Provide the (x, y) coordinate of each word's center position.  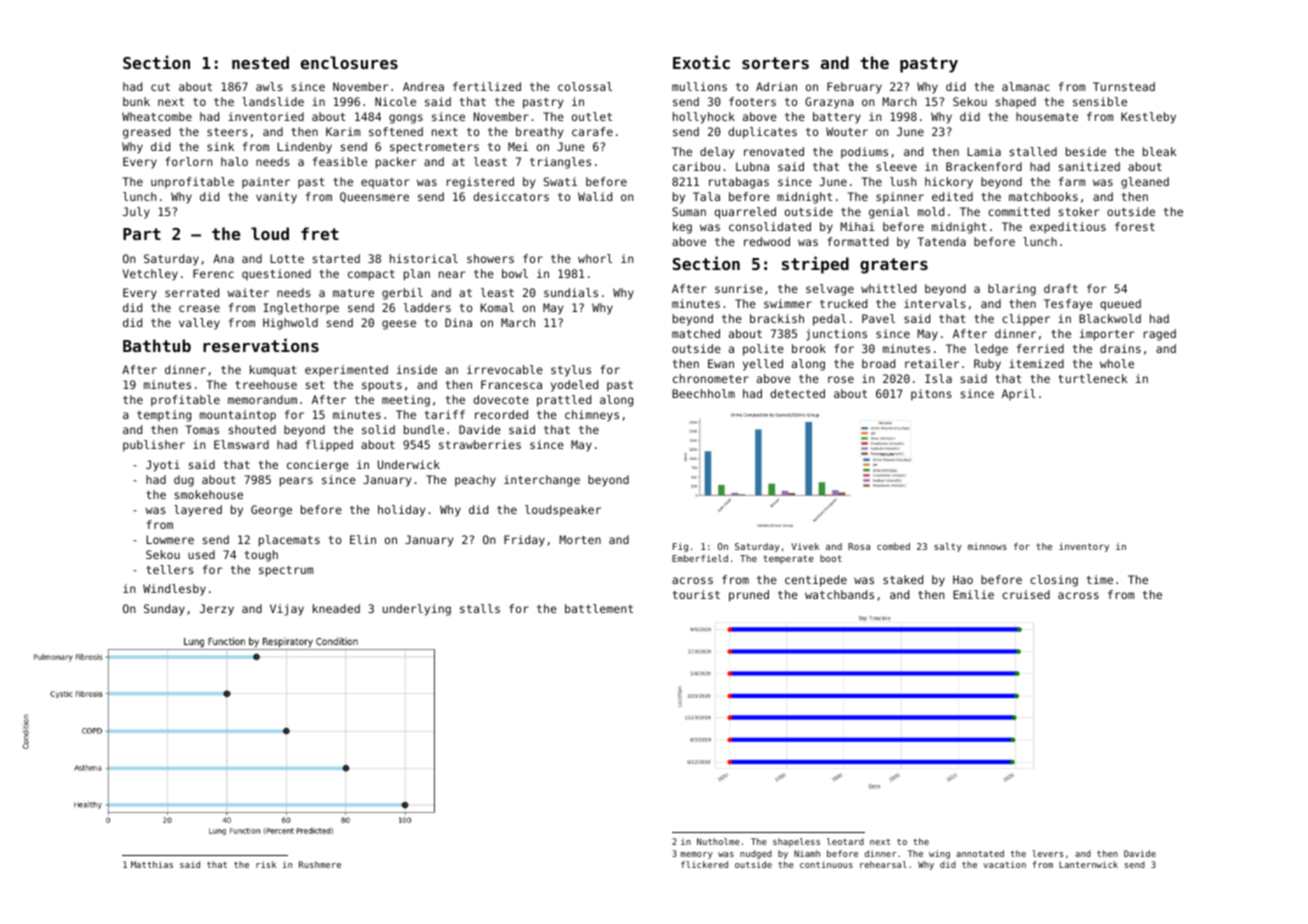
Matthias (152, 864)
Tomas (202, 429)
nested (260, 62)
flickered (704, 864)
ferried (1040, 348)
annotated (980, 853)
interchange (542, 481)
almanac (1026, 86)
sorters (775, 63)
